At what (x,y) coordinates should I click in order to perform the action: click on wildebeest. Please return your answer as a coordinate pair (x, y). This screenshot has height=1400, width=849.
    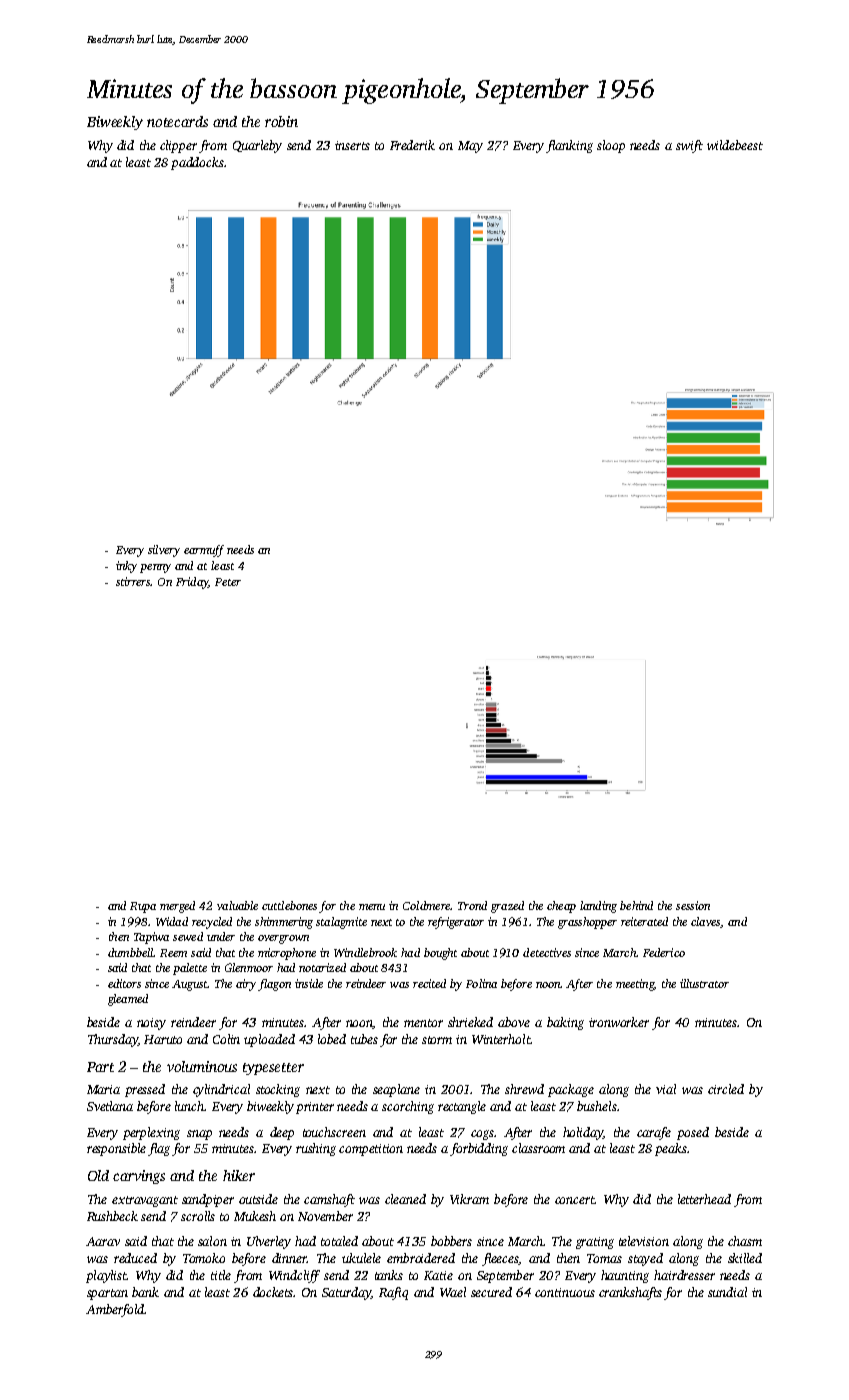
    Looking at the image, I should click on (735, 145).
